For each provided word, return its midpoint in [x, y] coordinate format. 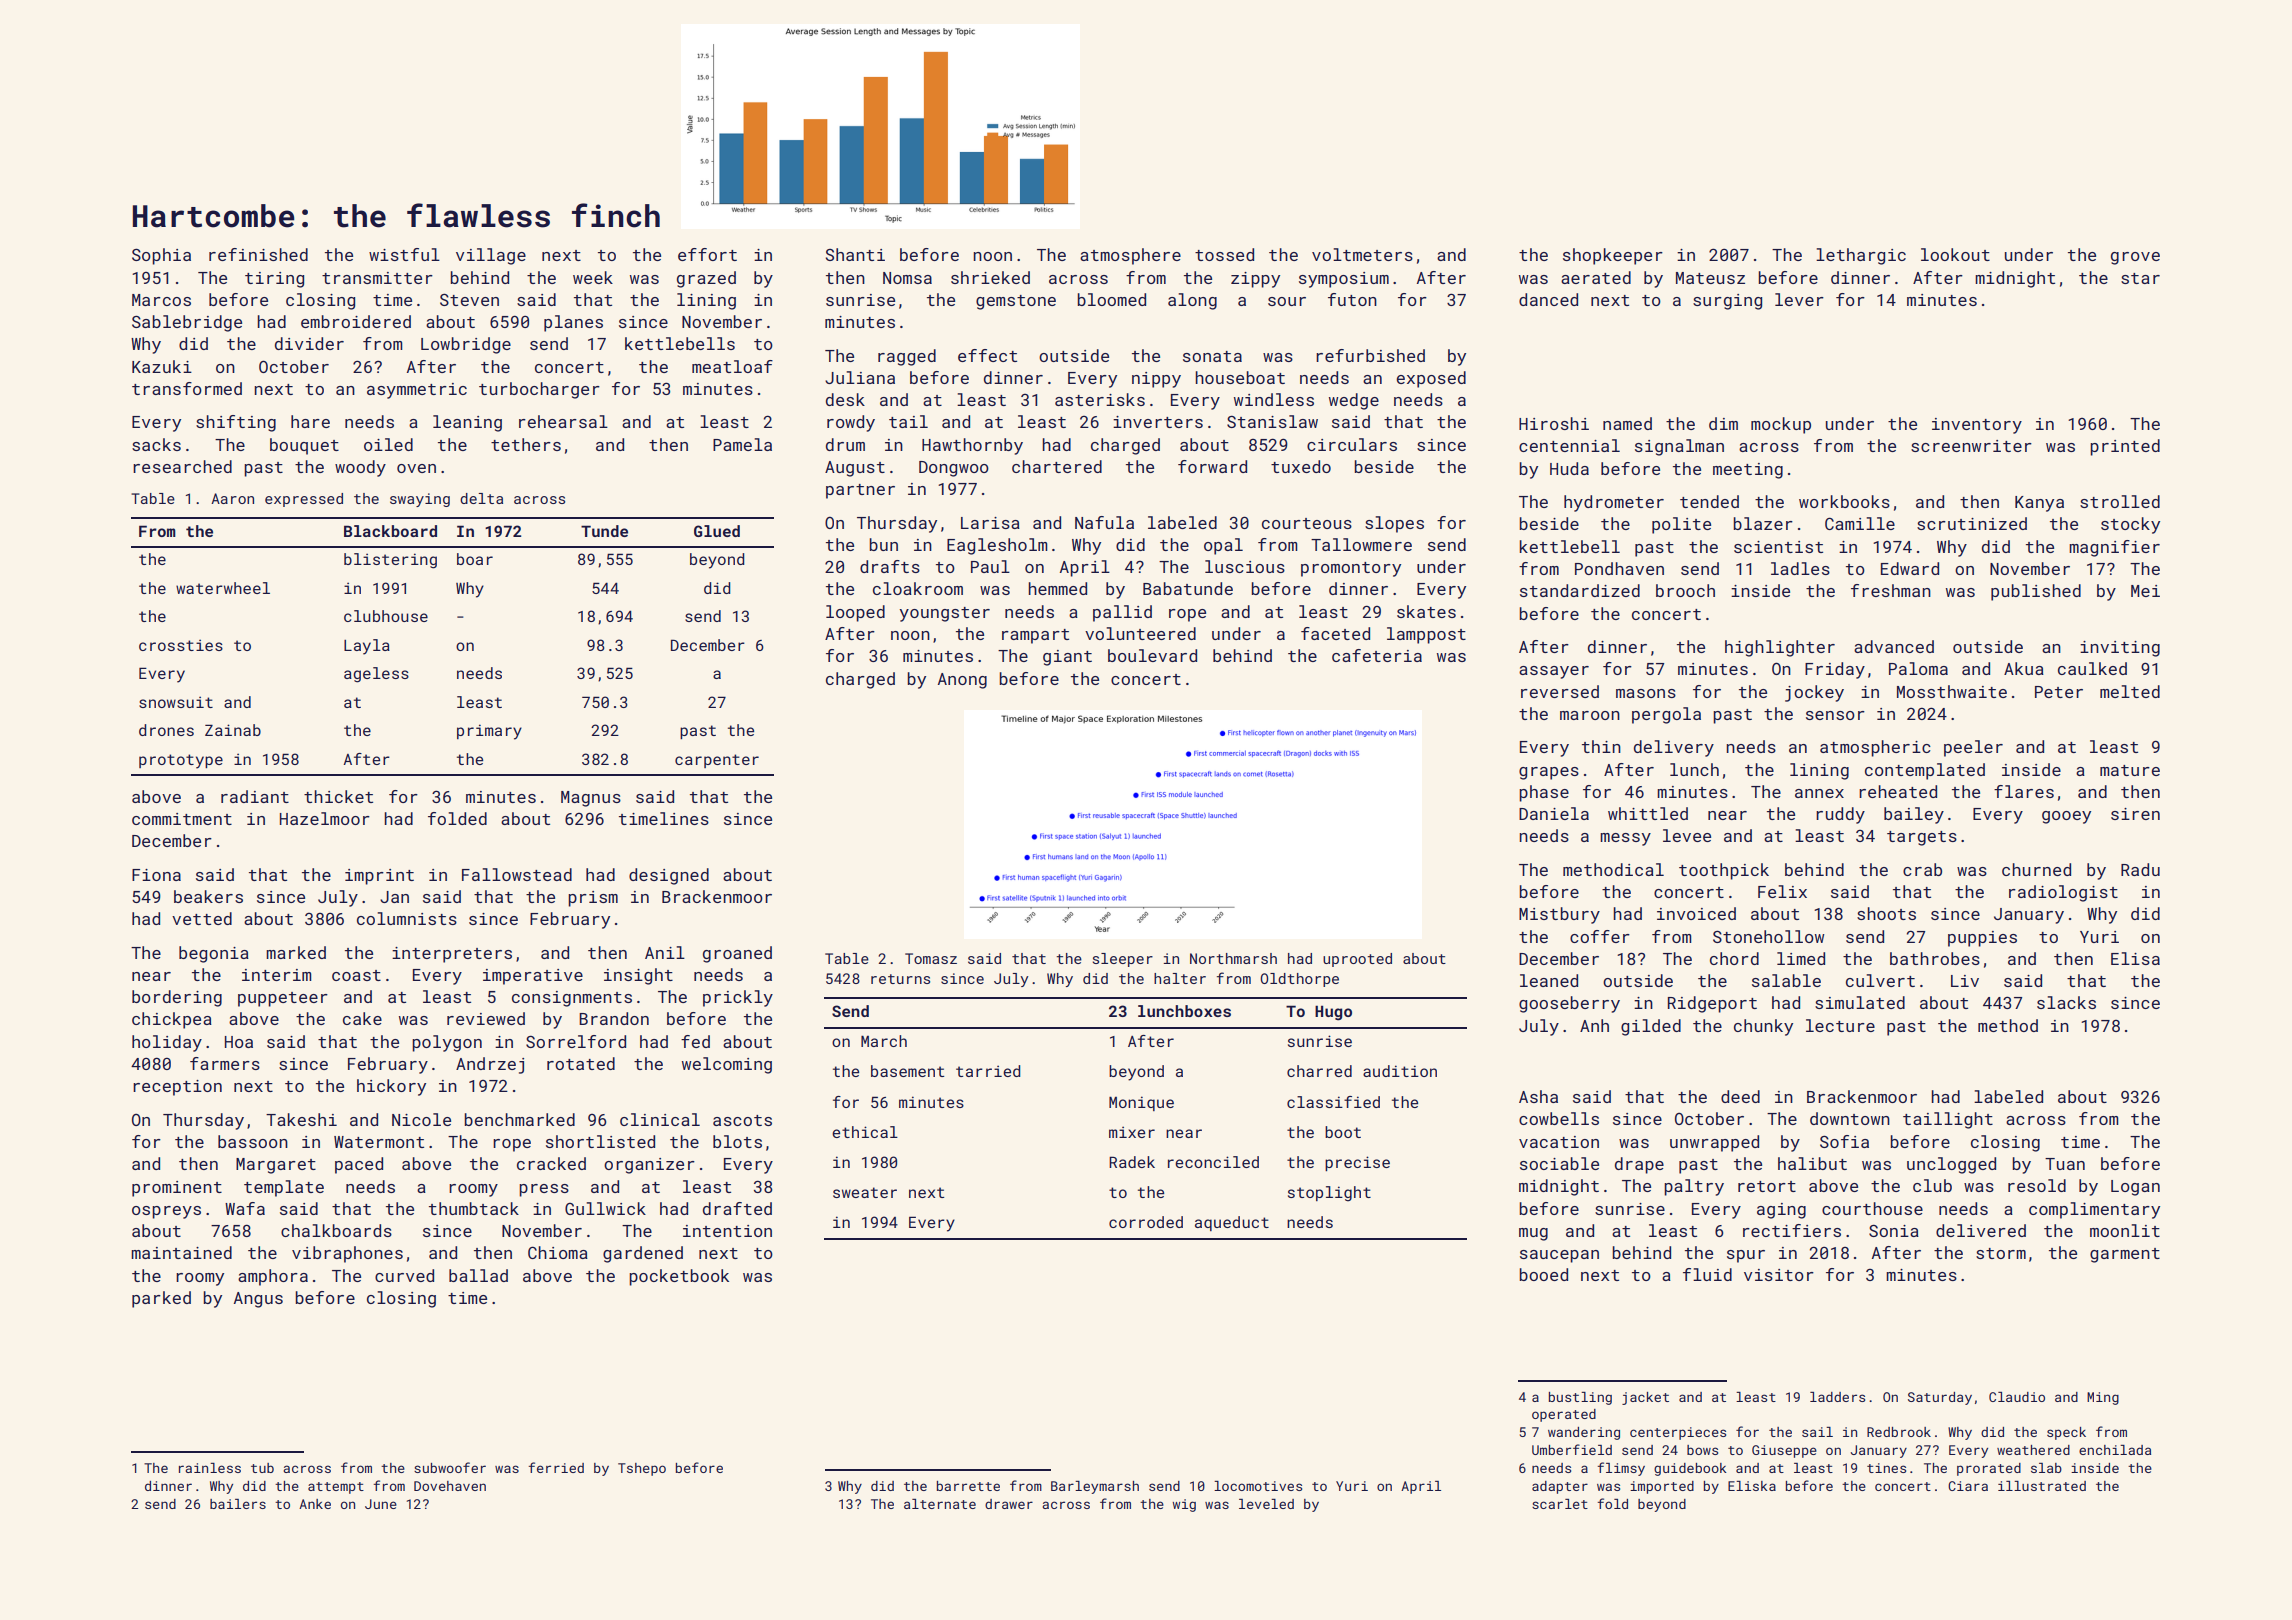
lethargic [1861, 256]
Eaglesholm [997, 546]
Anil [665, 952]
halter [1180, 978]
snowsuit [176, 702]
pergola [1666, 715]
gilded [1651, 1027]
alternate [940, 1504]
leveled [1266, 1504]
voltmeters [1362, 254]
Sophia [161, 256]
